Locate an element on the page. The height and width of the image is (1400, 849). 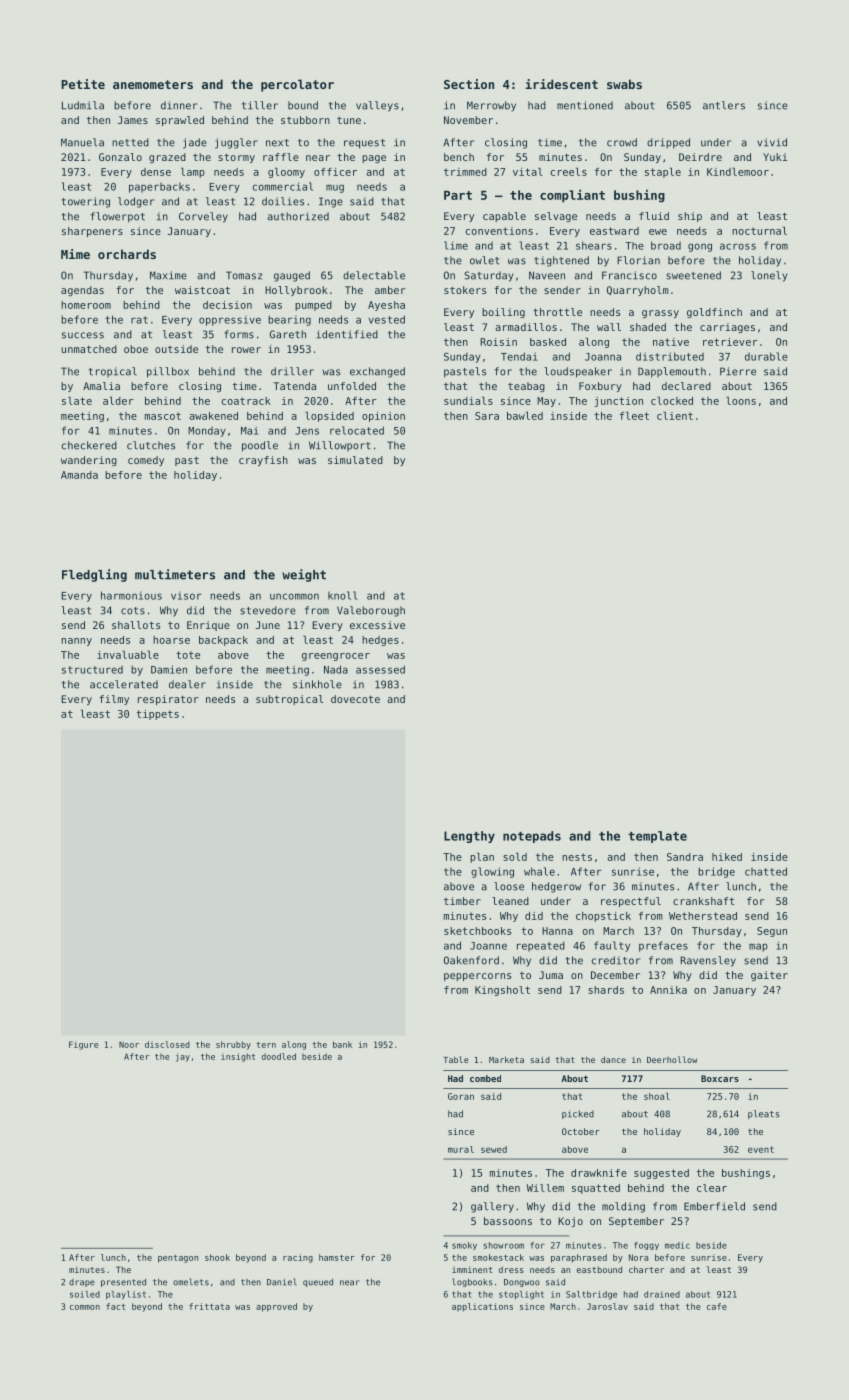
Figure is located at coordinates (83, 1045).
